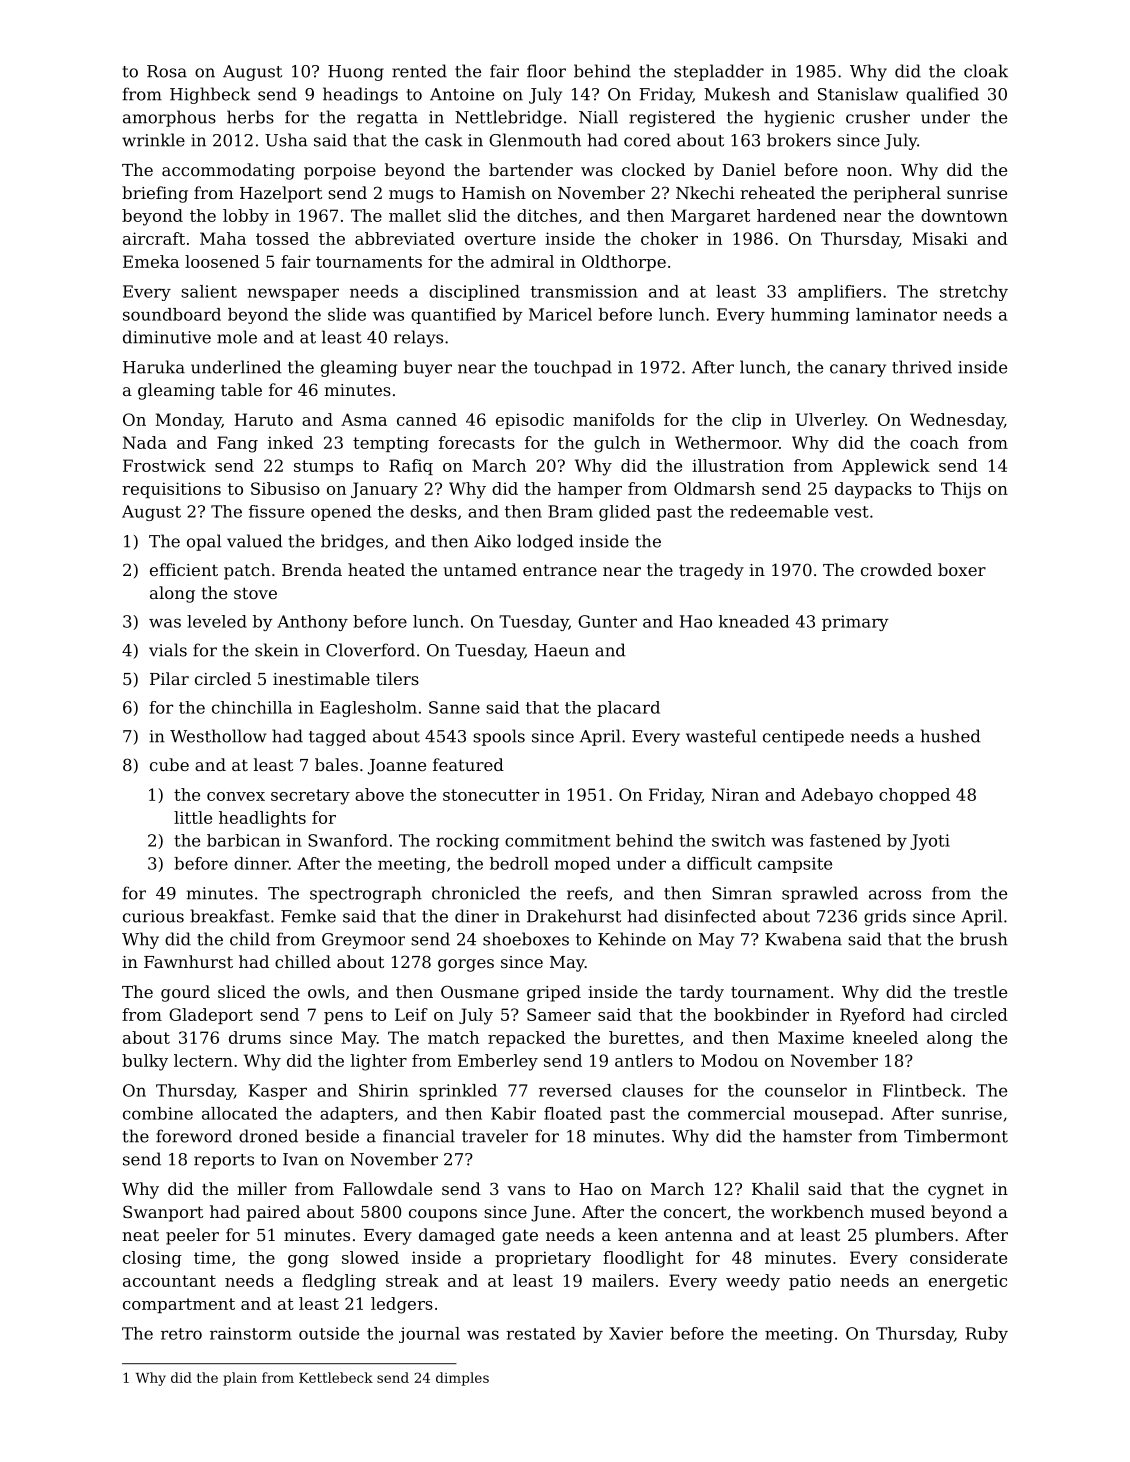 The image size is (1130, 1462). What do you see at coordinates (155, 194) in the page?
I see `briefing` at bounding box center [155, 194].
